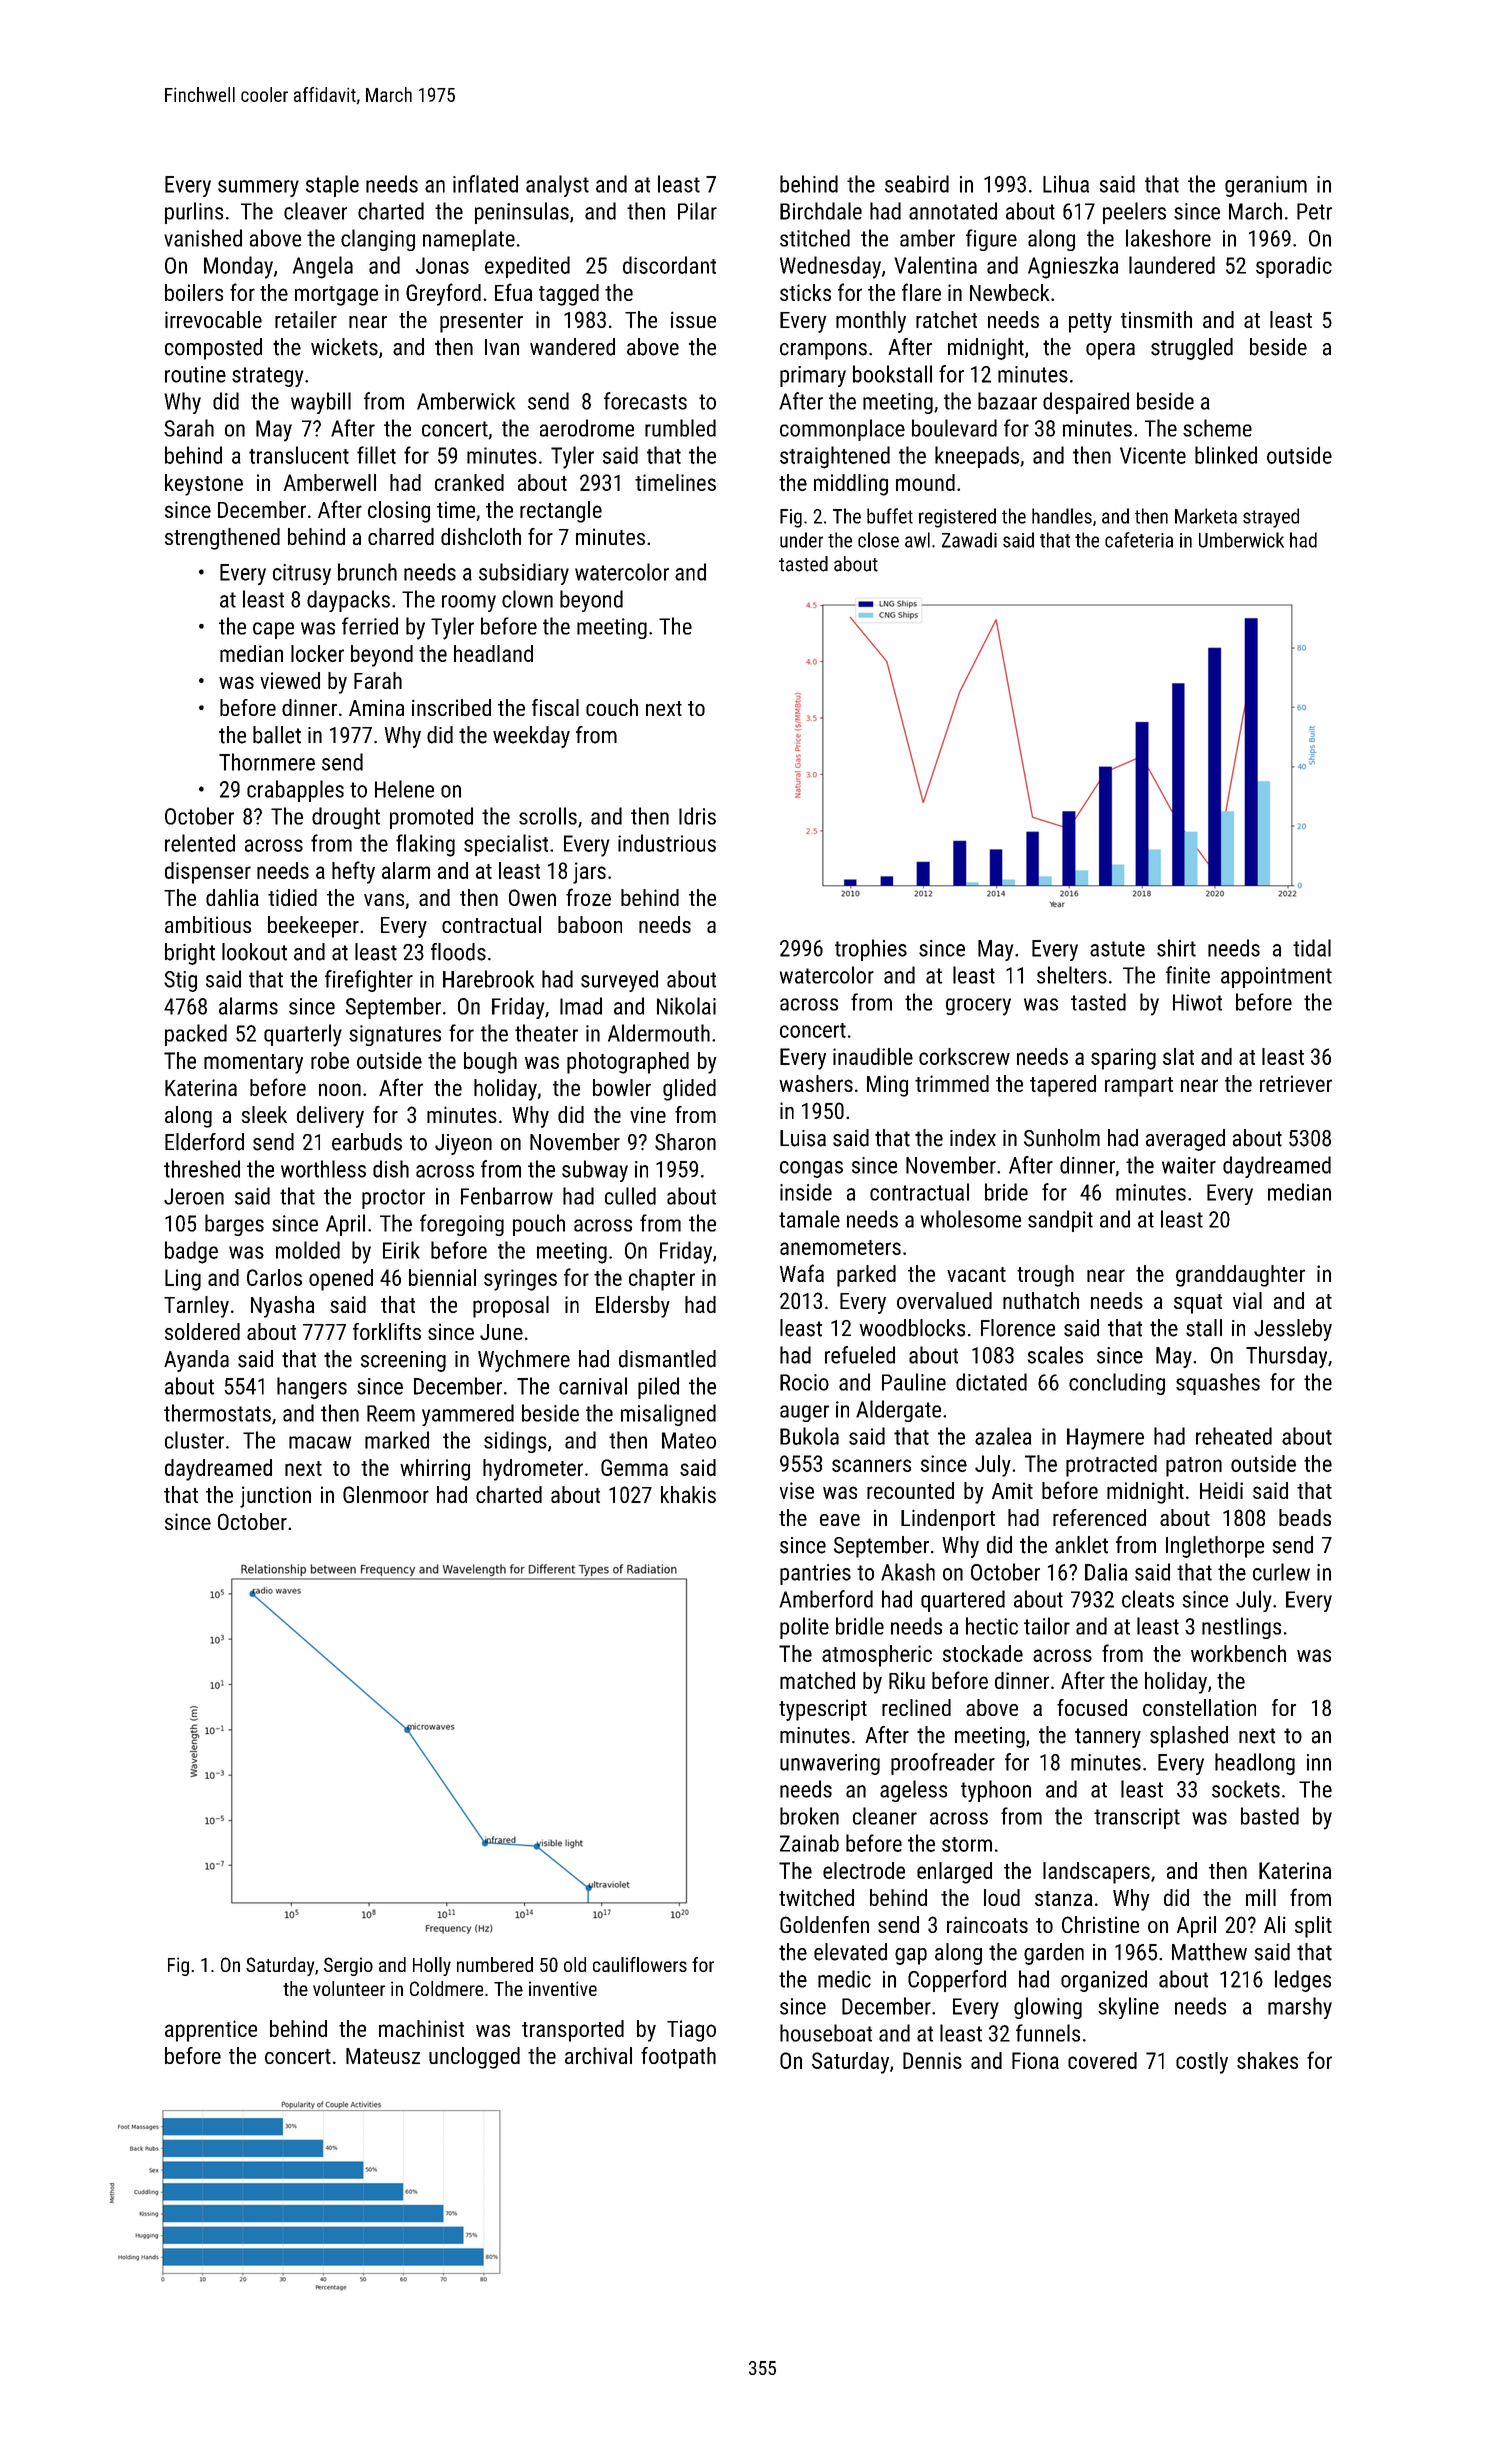  What do you see at coordinates (697, 211) in the page?
I see `Pilar` at bounding box center [697, 211].
